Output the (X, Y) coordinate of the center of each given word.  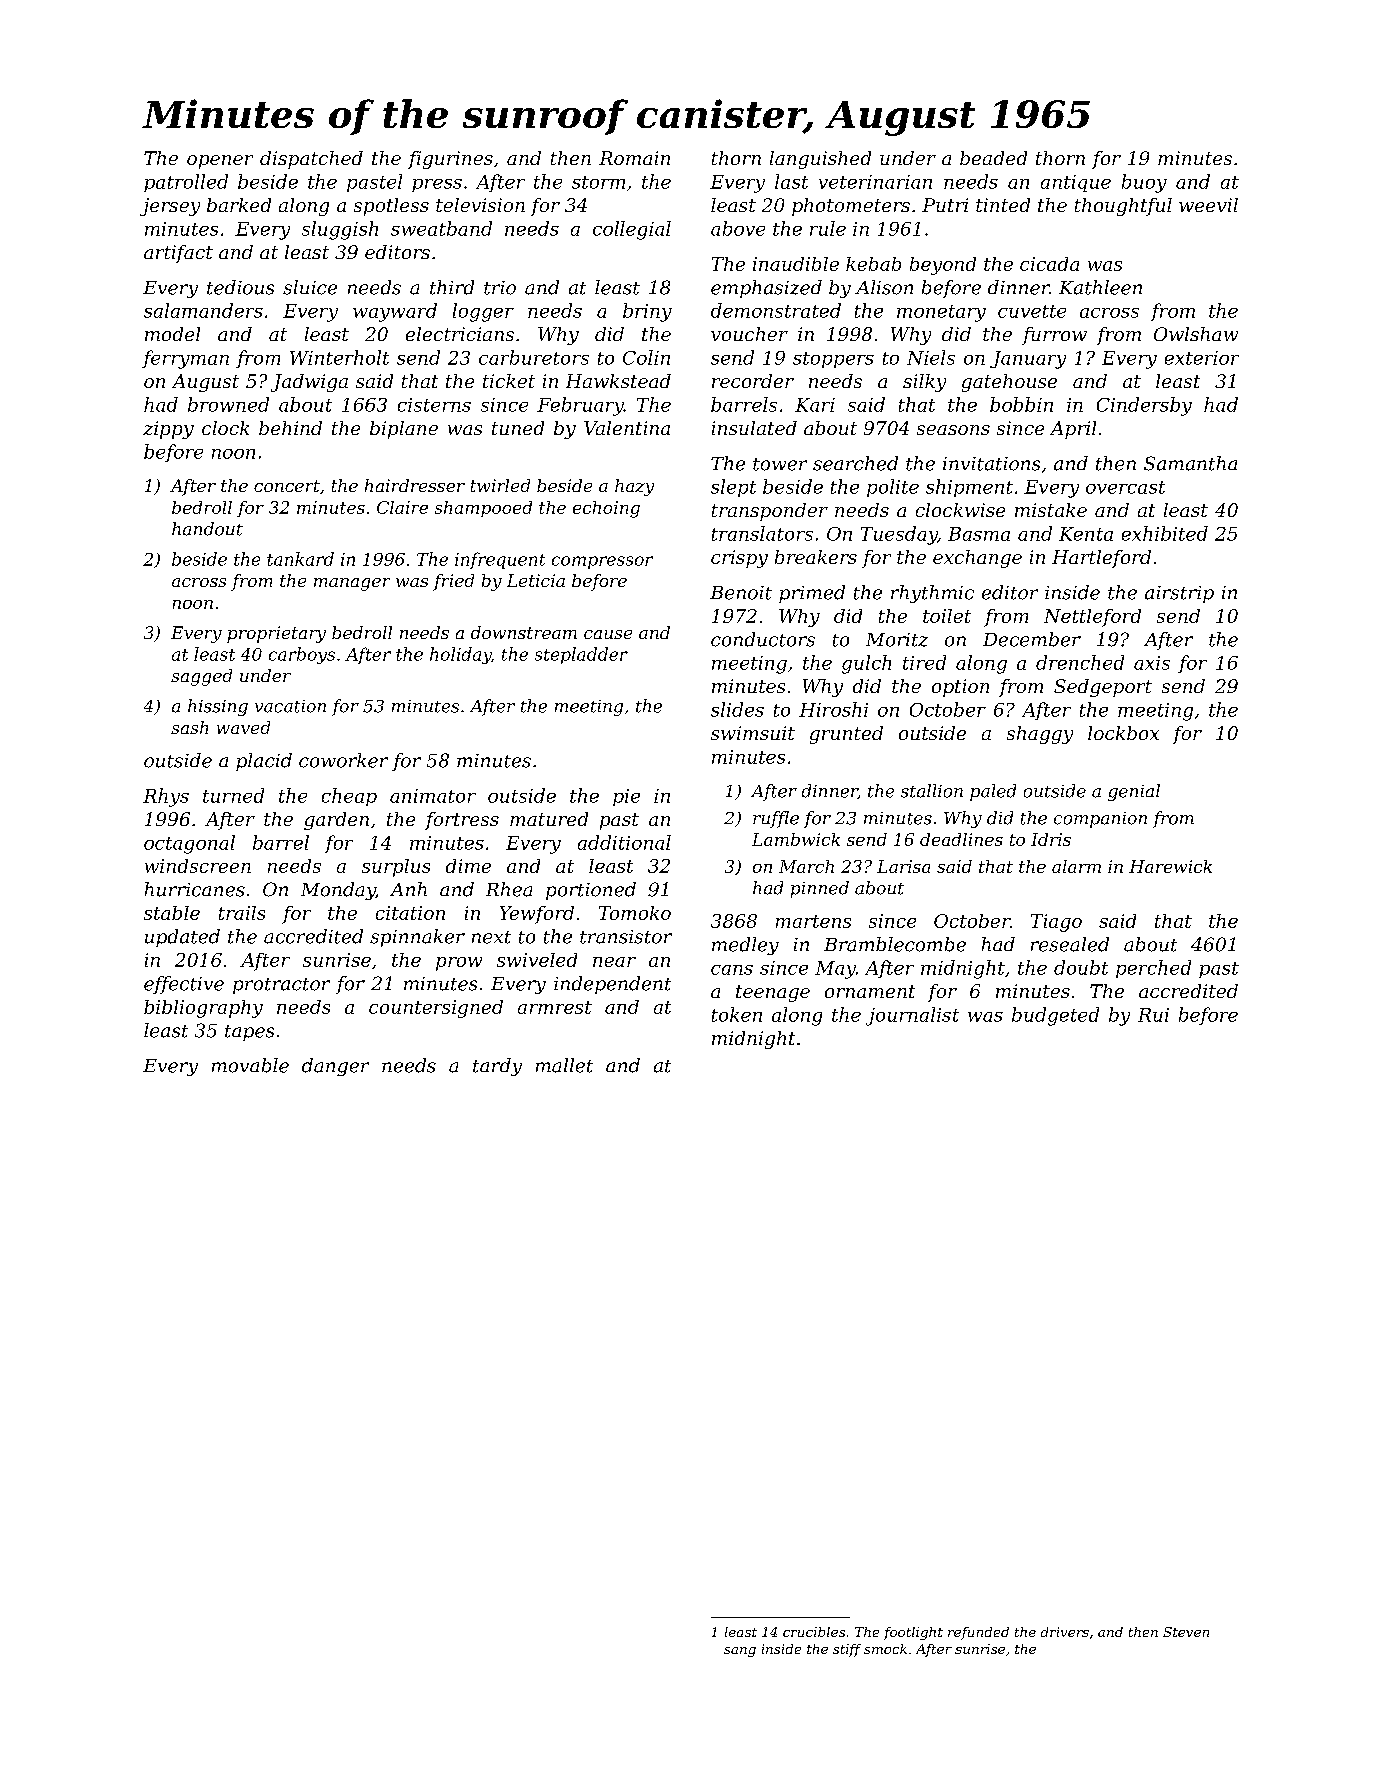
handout (207, 529)
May (835, 970)
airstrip (1179, 594)
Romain (634, 158)
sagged (201, 677)
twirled (500, 485)
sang (740, 1652)
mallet (564, 1065)
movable (250, 1065)
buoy (1144, 183)
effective (184, 985)
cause (608, 634)
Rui (1153, 1015)
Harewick (1170, 866)
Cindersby (1144, 406)
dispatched (311, 160)
